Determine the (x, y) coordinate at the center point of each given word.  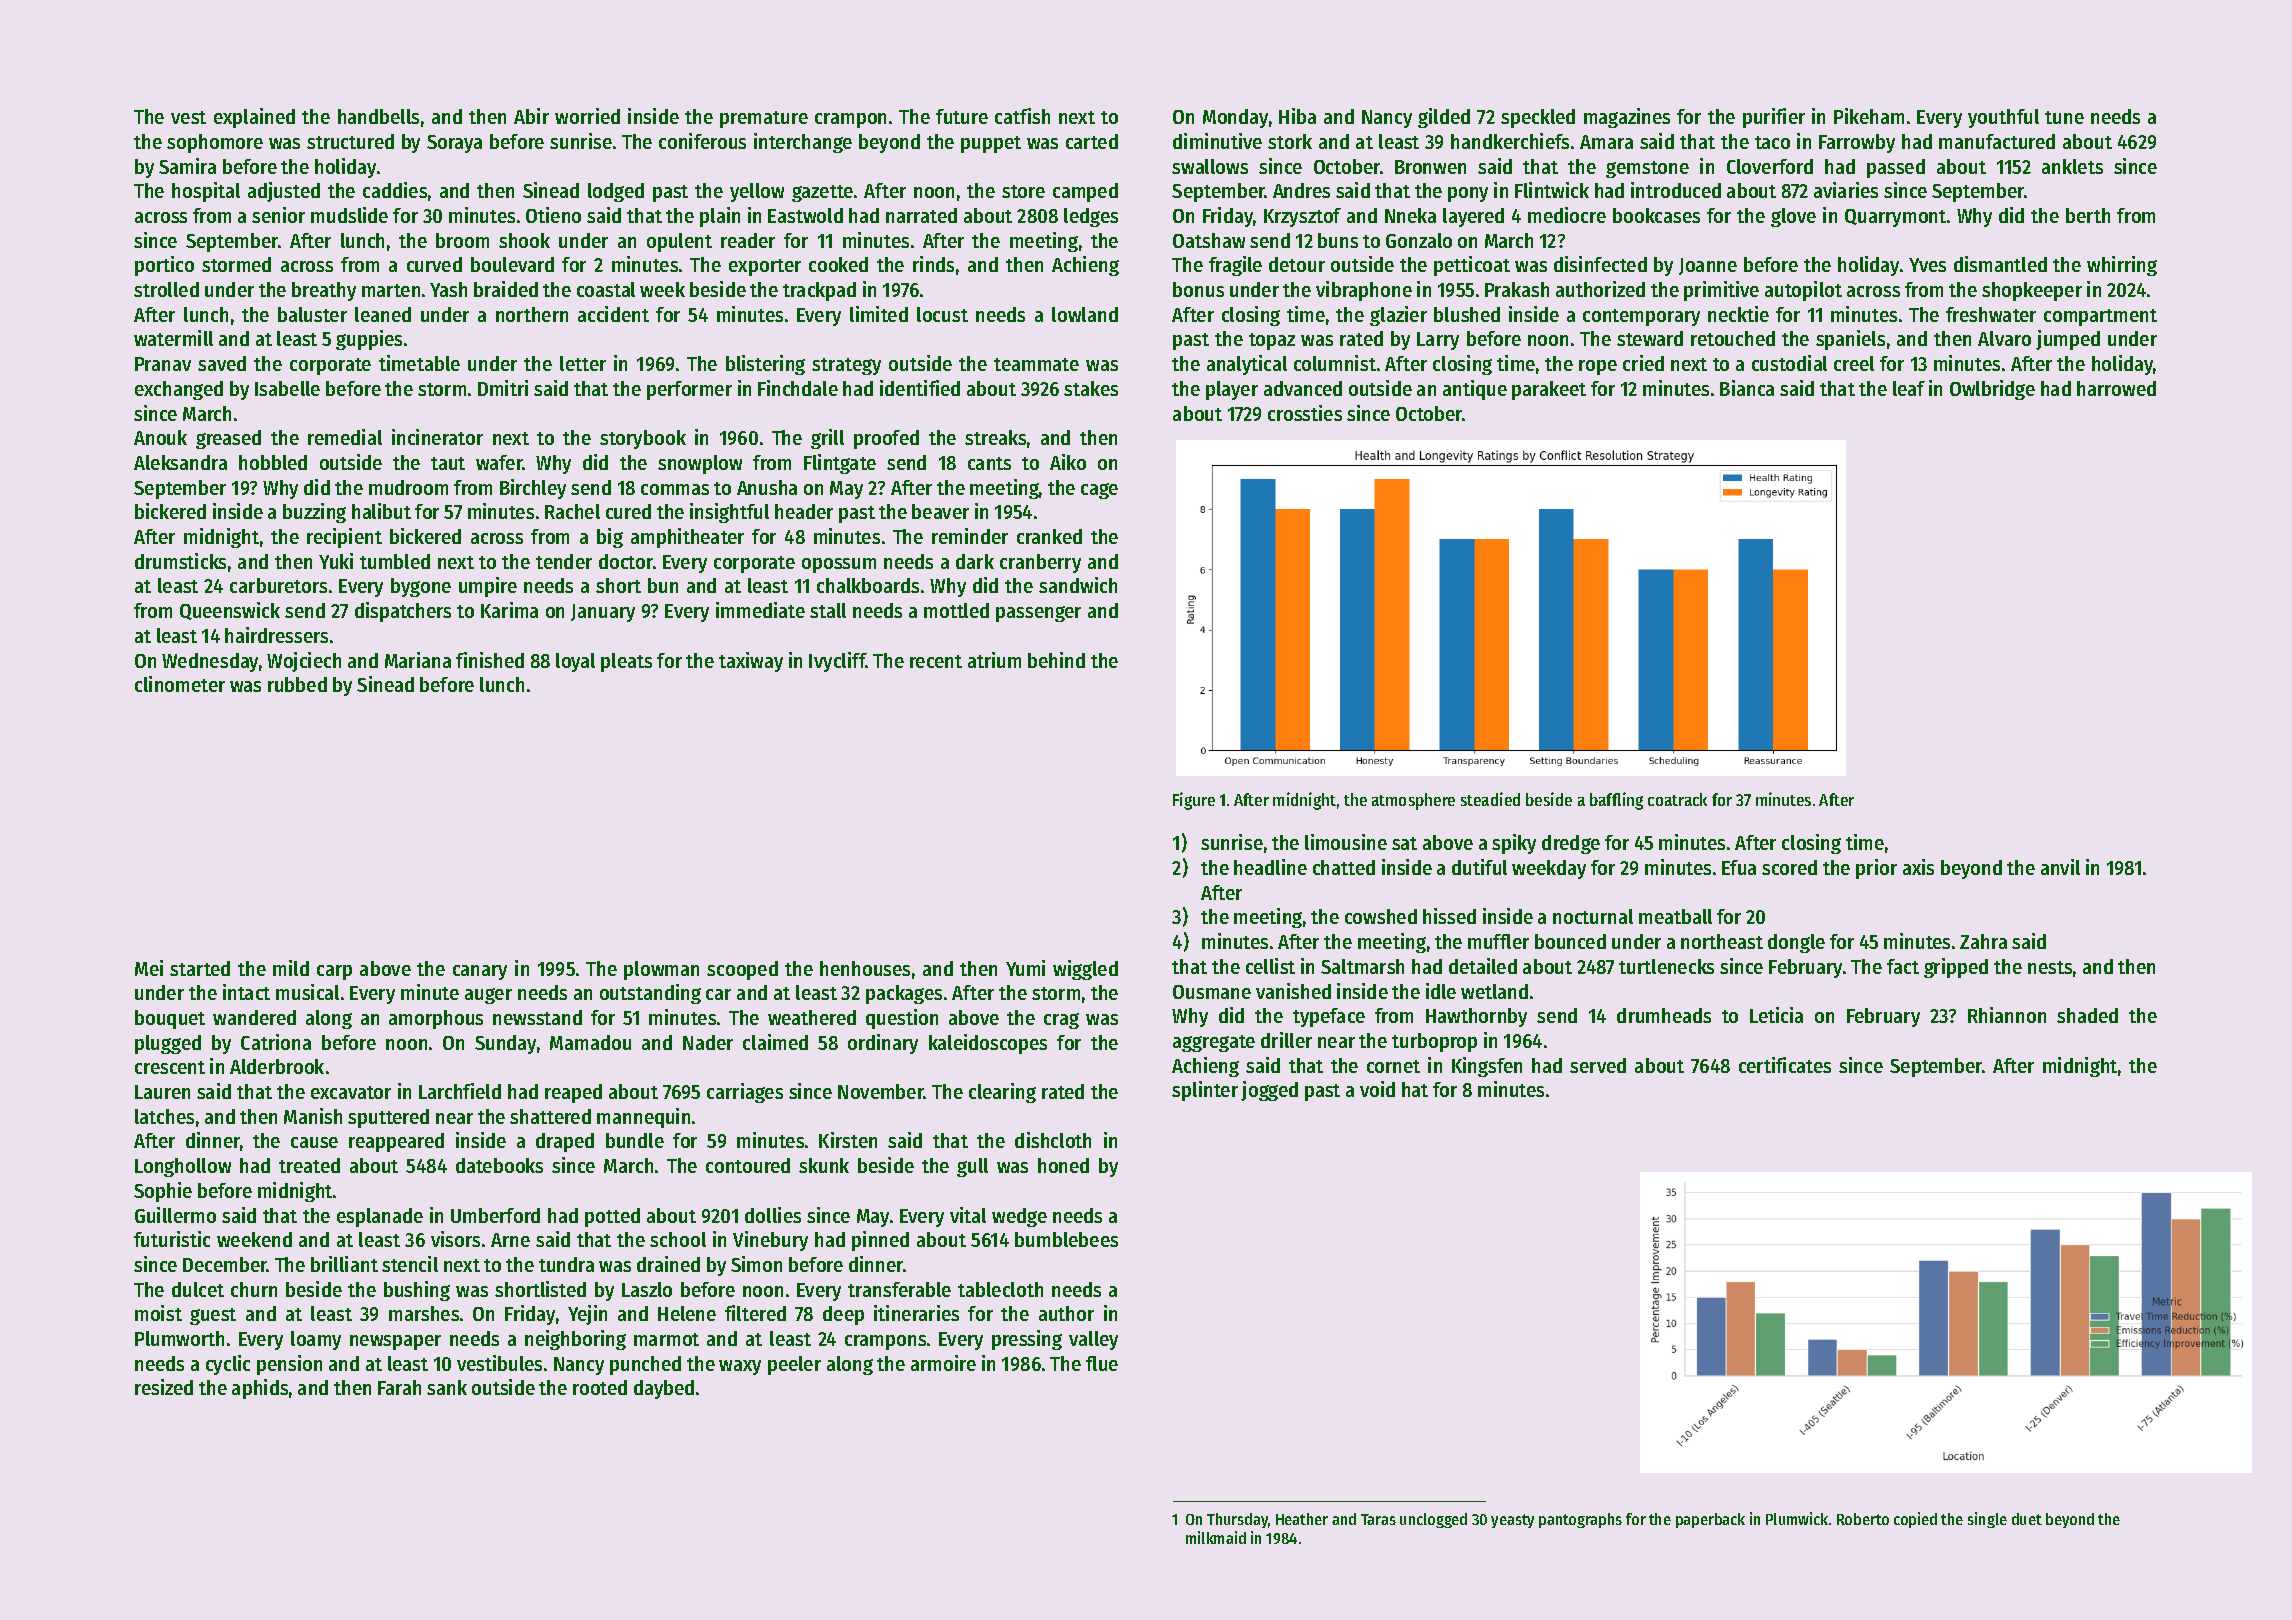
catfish (1022, 116)
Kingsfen (1487, 1067)
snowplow (700, 464)
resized (164, 1387)
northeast (1722, 941)
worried (587, 116)
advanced (1303, 388)
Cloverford (1770, 166)
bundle (635, 1140)
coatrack (1677, 799)
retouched (1733, 338)
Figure (1194, 801)
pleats (626, 662)
